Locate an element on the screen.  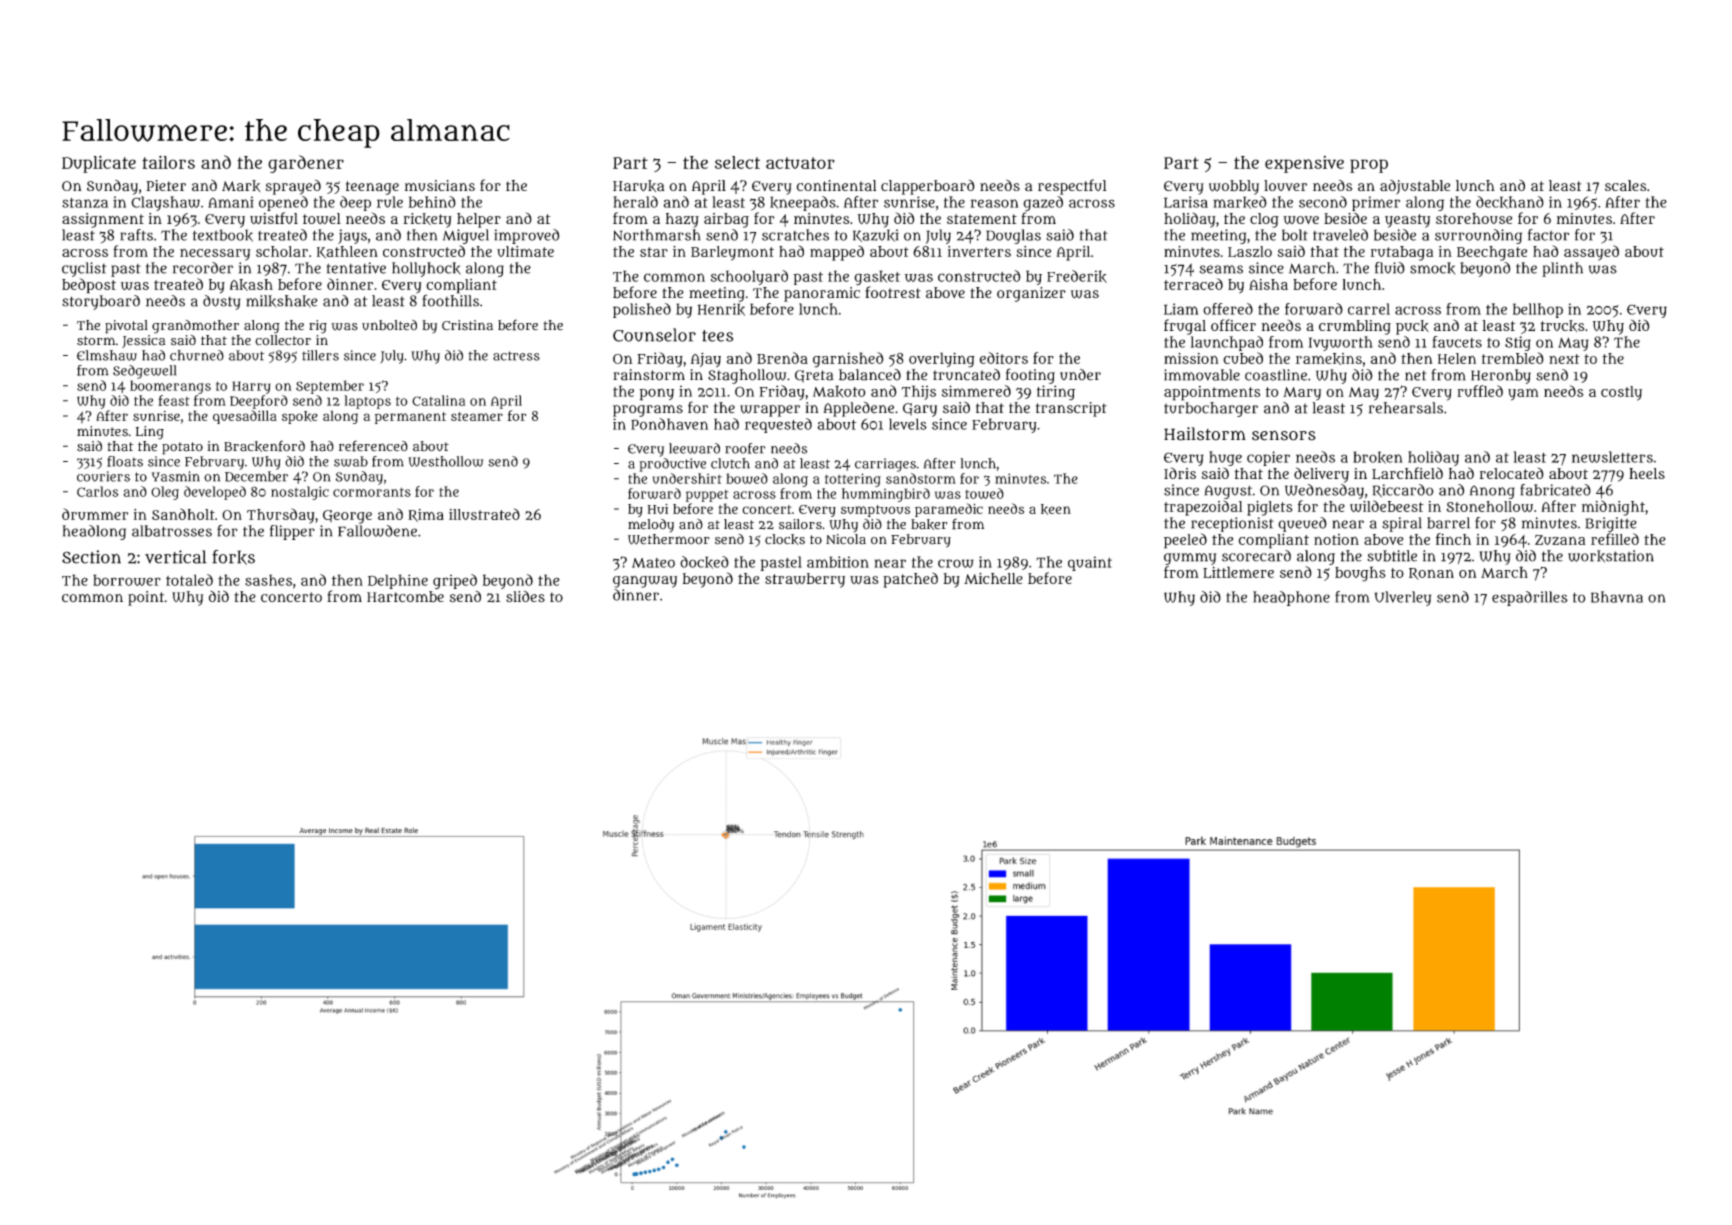
slides is located at coordinates (525, 597).
